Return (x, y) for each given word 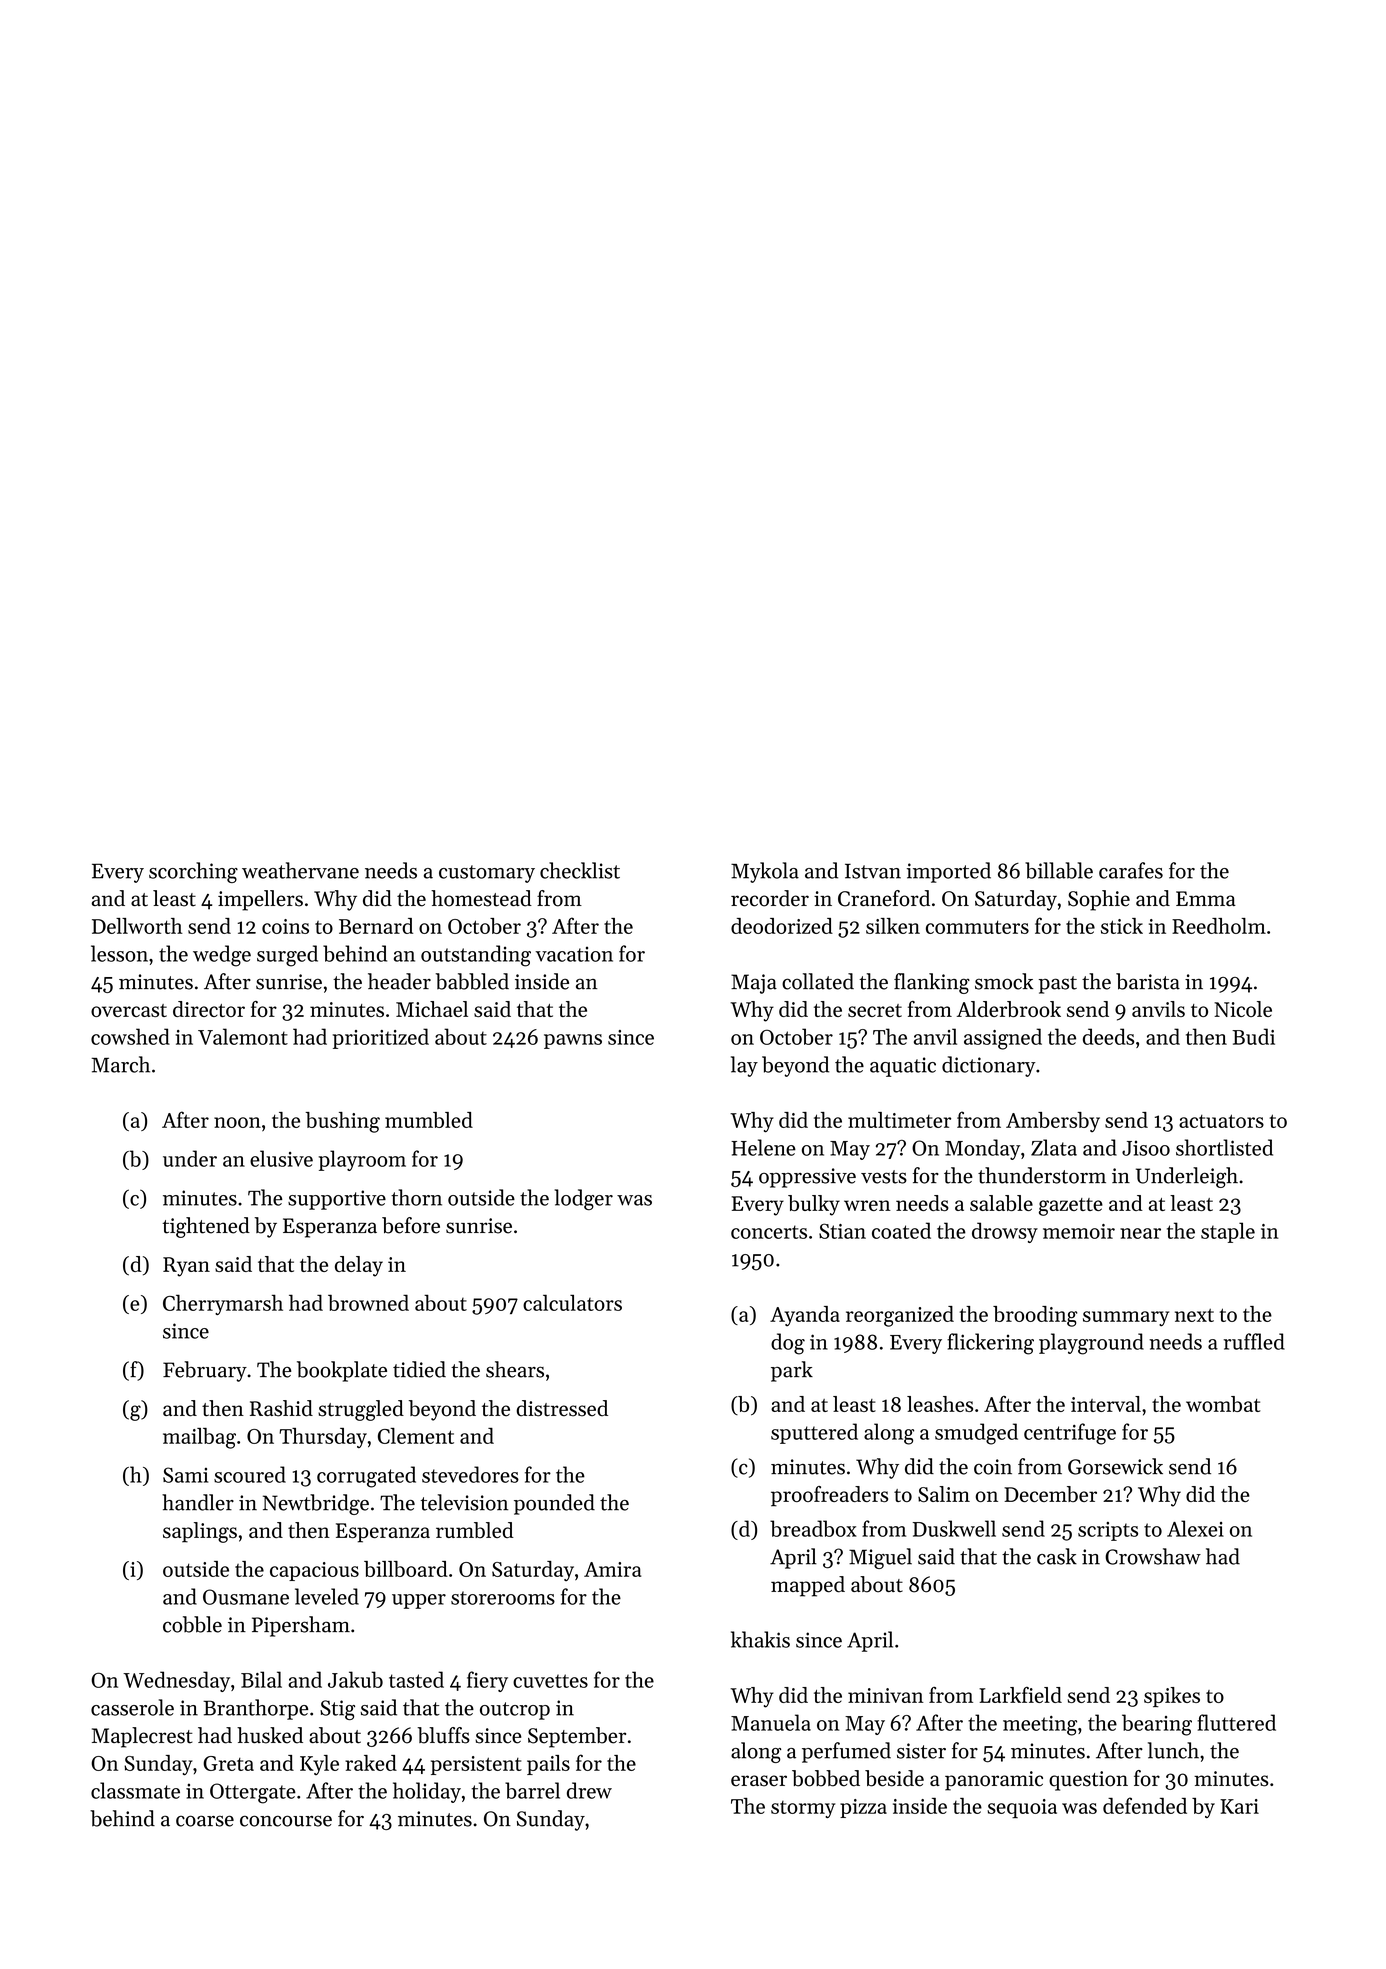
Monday (982, 1149)
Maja (754, 984)
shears (515, 1369)
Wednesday (176, 1681)
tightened (206, 1227)
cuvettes (550, 1681)
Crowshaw (1153, 1556)
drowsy (1005, 1232)
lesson (119, 953)
